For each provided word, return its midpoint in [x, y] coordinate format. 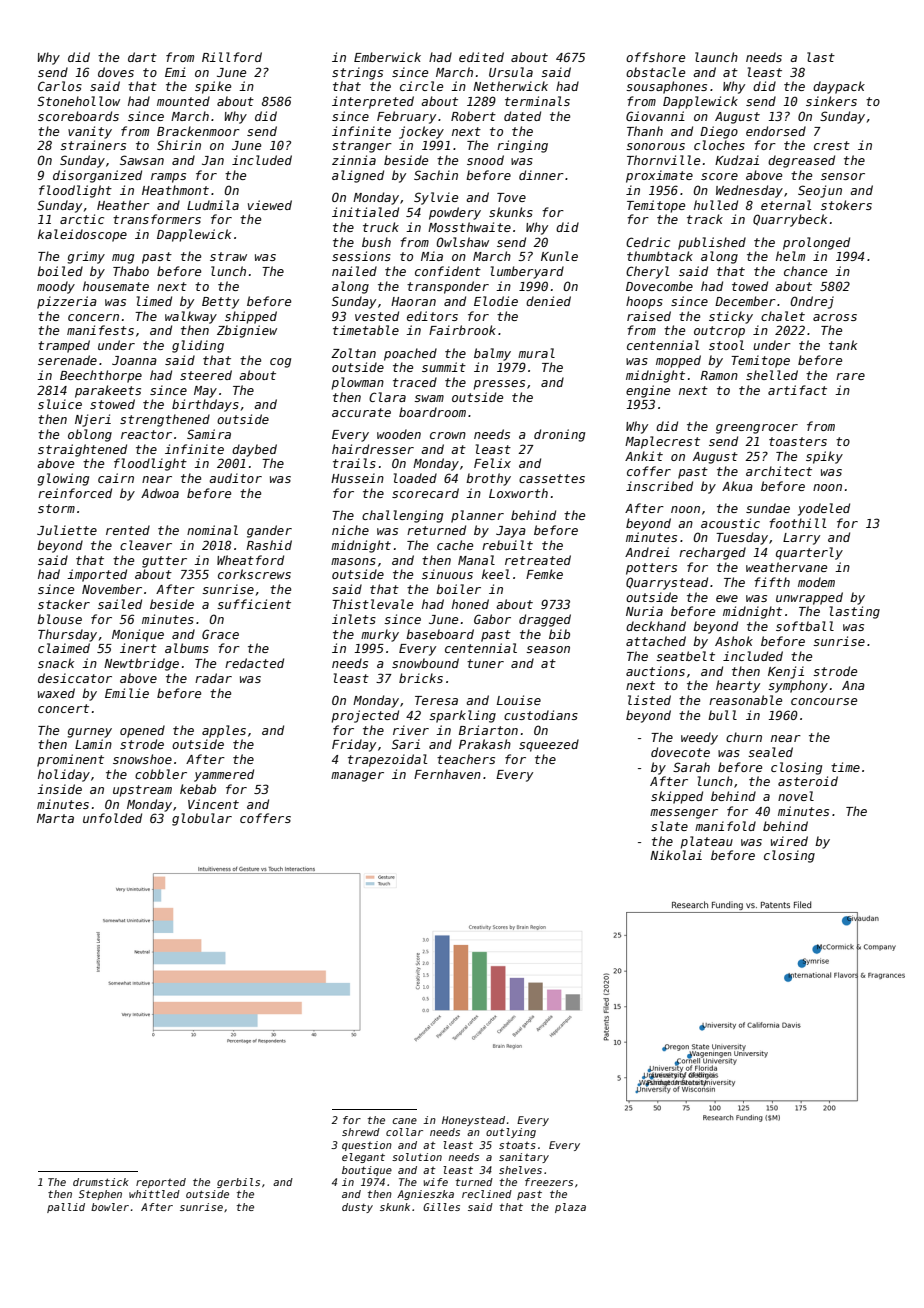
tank [843, 345]
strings [357, 73]
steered [206, 375]
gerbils [238, 1183]
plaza [570, 1208]
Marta [55, 818]
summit [444, 367]
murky [380, 635]
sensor [843, 176]
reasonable [745, 700]
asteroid [808, 781]
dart [142, 57]
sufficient [254, 604]
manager [357, 777]
